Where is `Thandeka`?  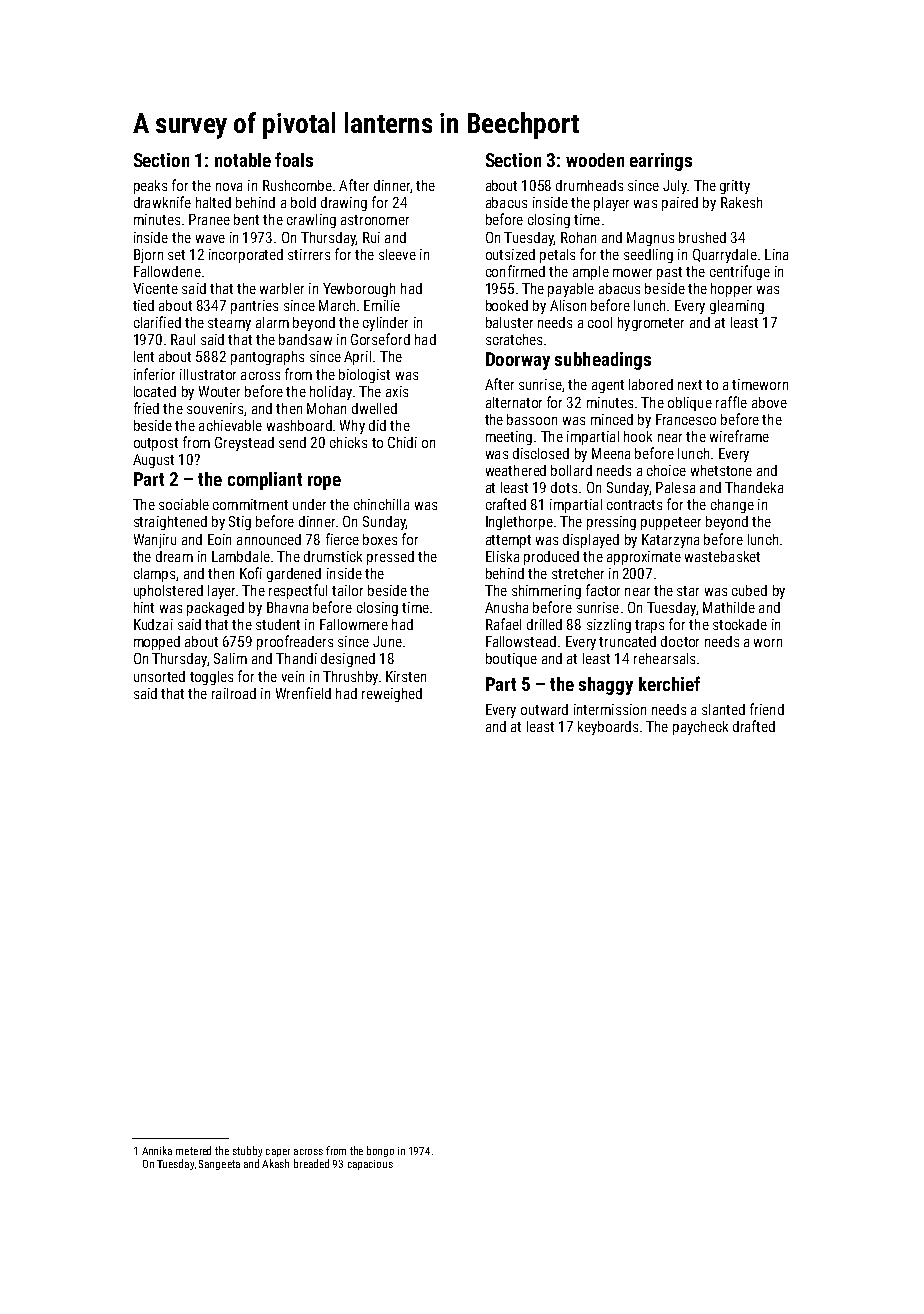
Thandeka is located at coordinates (754, 487).
